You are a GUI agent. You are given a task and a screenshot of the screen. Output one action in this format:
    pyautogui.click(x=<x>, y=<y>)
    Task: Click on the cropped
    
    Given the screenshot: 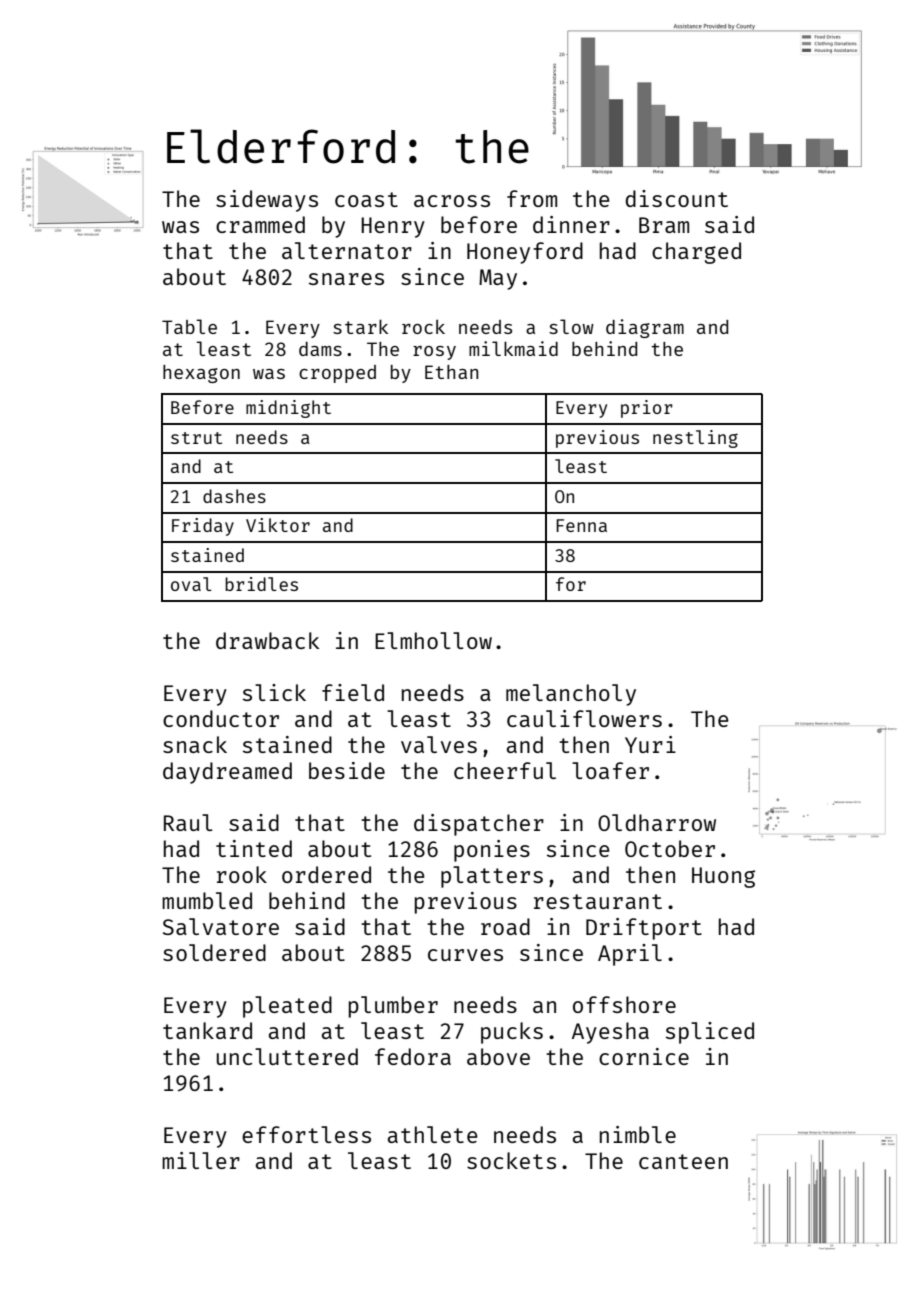 What is the action you would take?
    pyautogui.click(x=337, y=374)
